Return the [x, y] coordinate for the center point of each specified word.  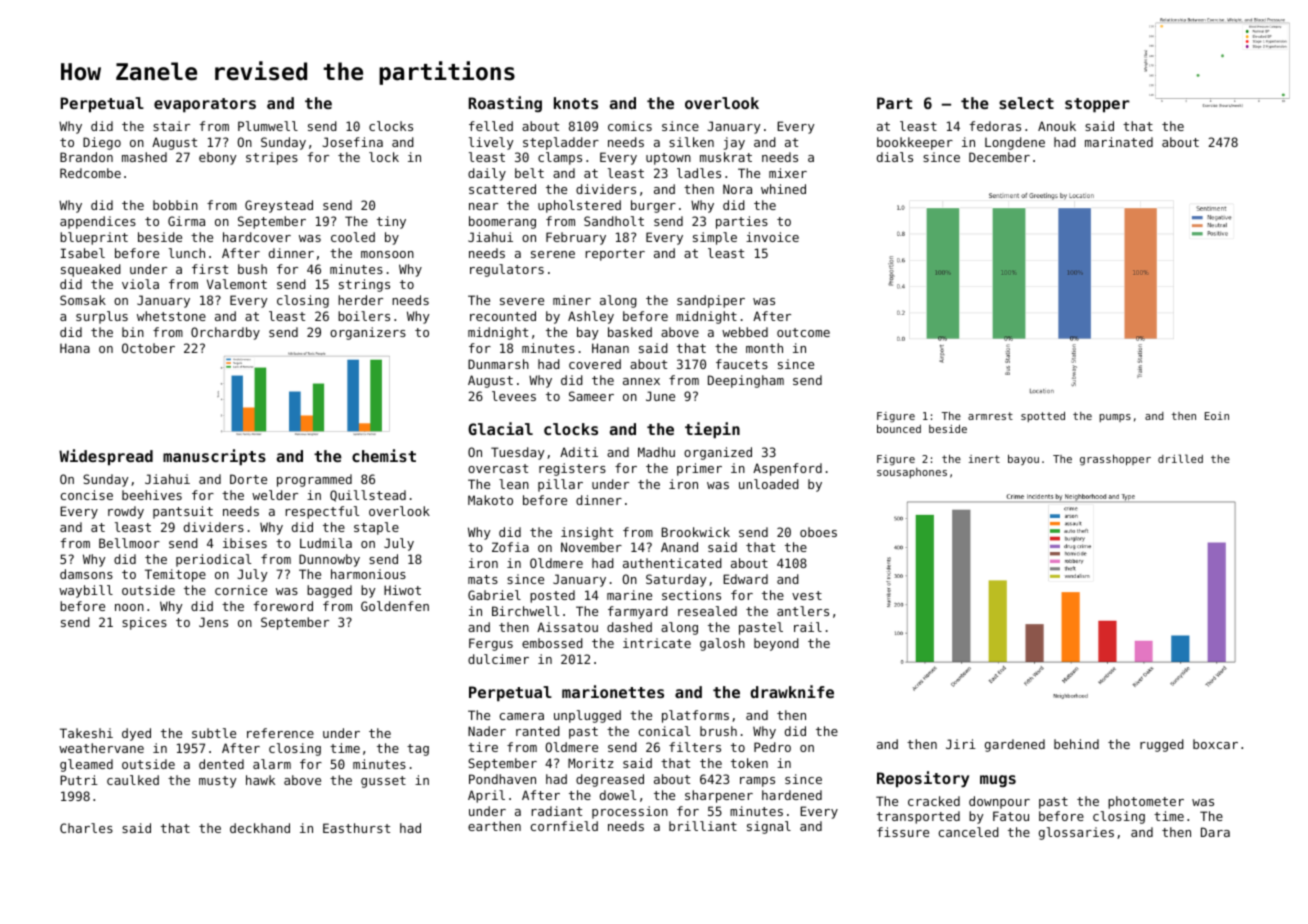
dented [221, 764]
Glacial [500, 428]
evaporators [205, 105]
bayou [1023, 459]
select [1026, 103]
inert [984, 459]
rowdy [126, 512]
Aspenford [787, 469]
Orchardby [225, 333]
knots [576, 103]
